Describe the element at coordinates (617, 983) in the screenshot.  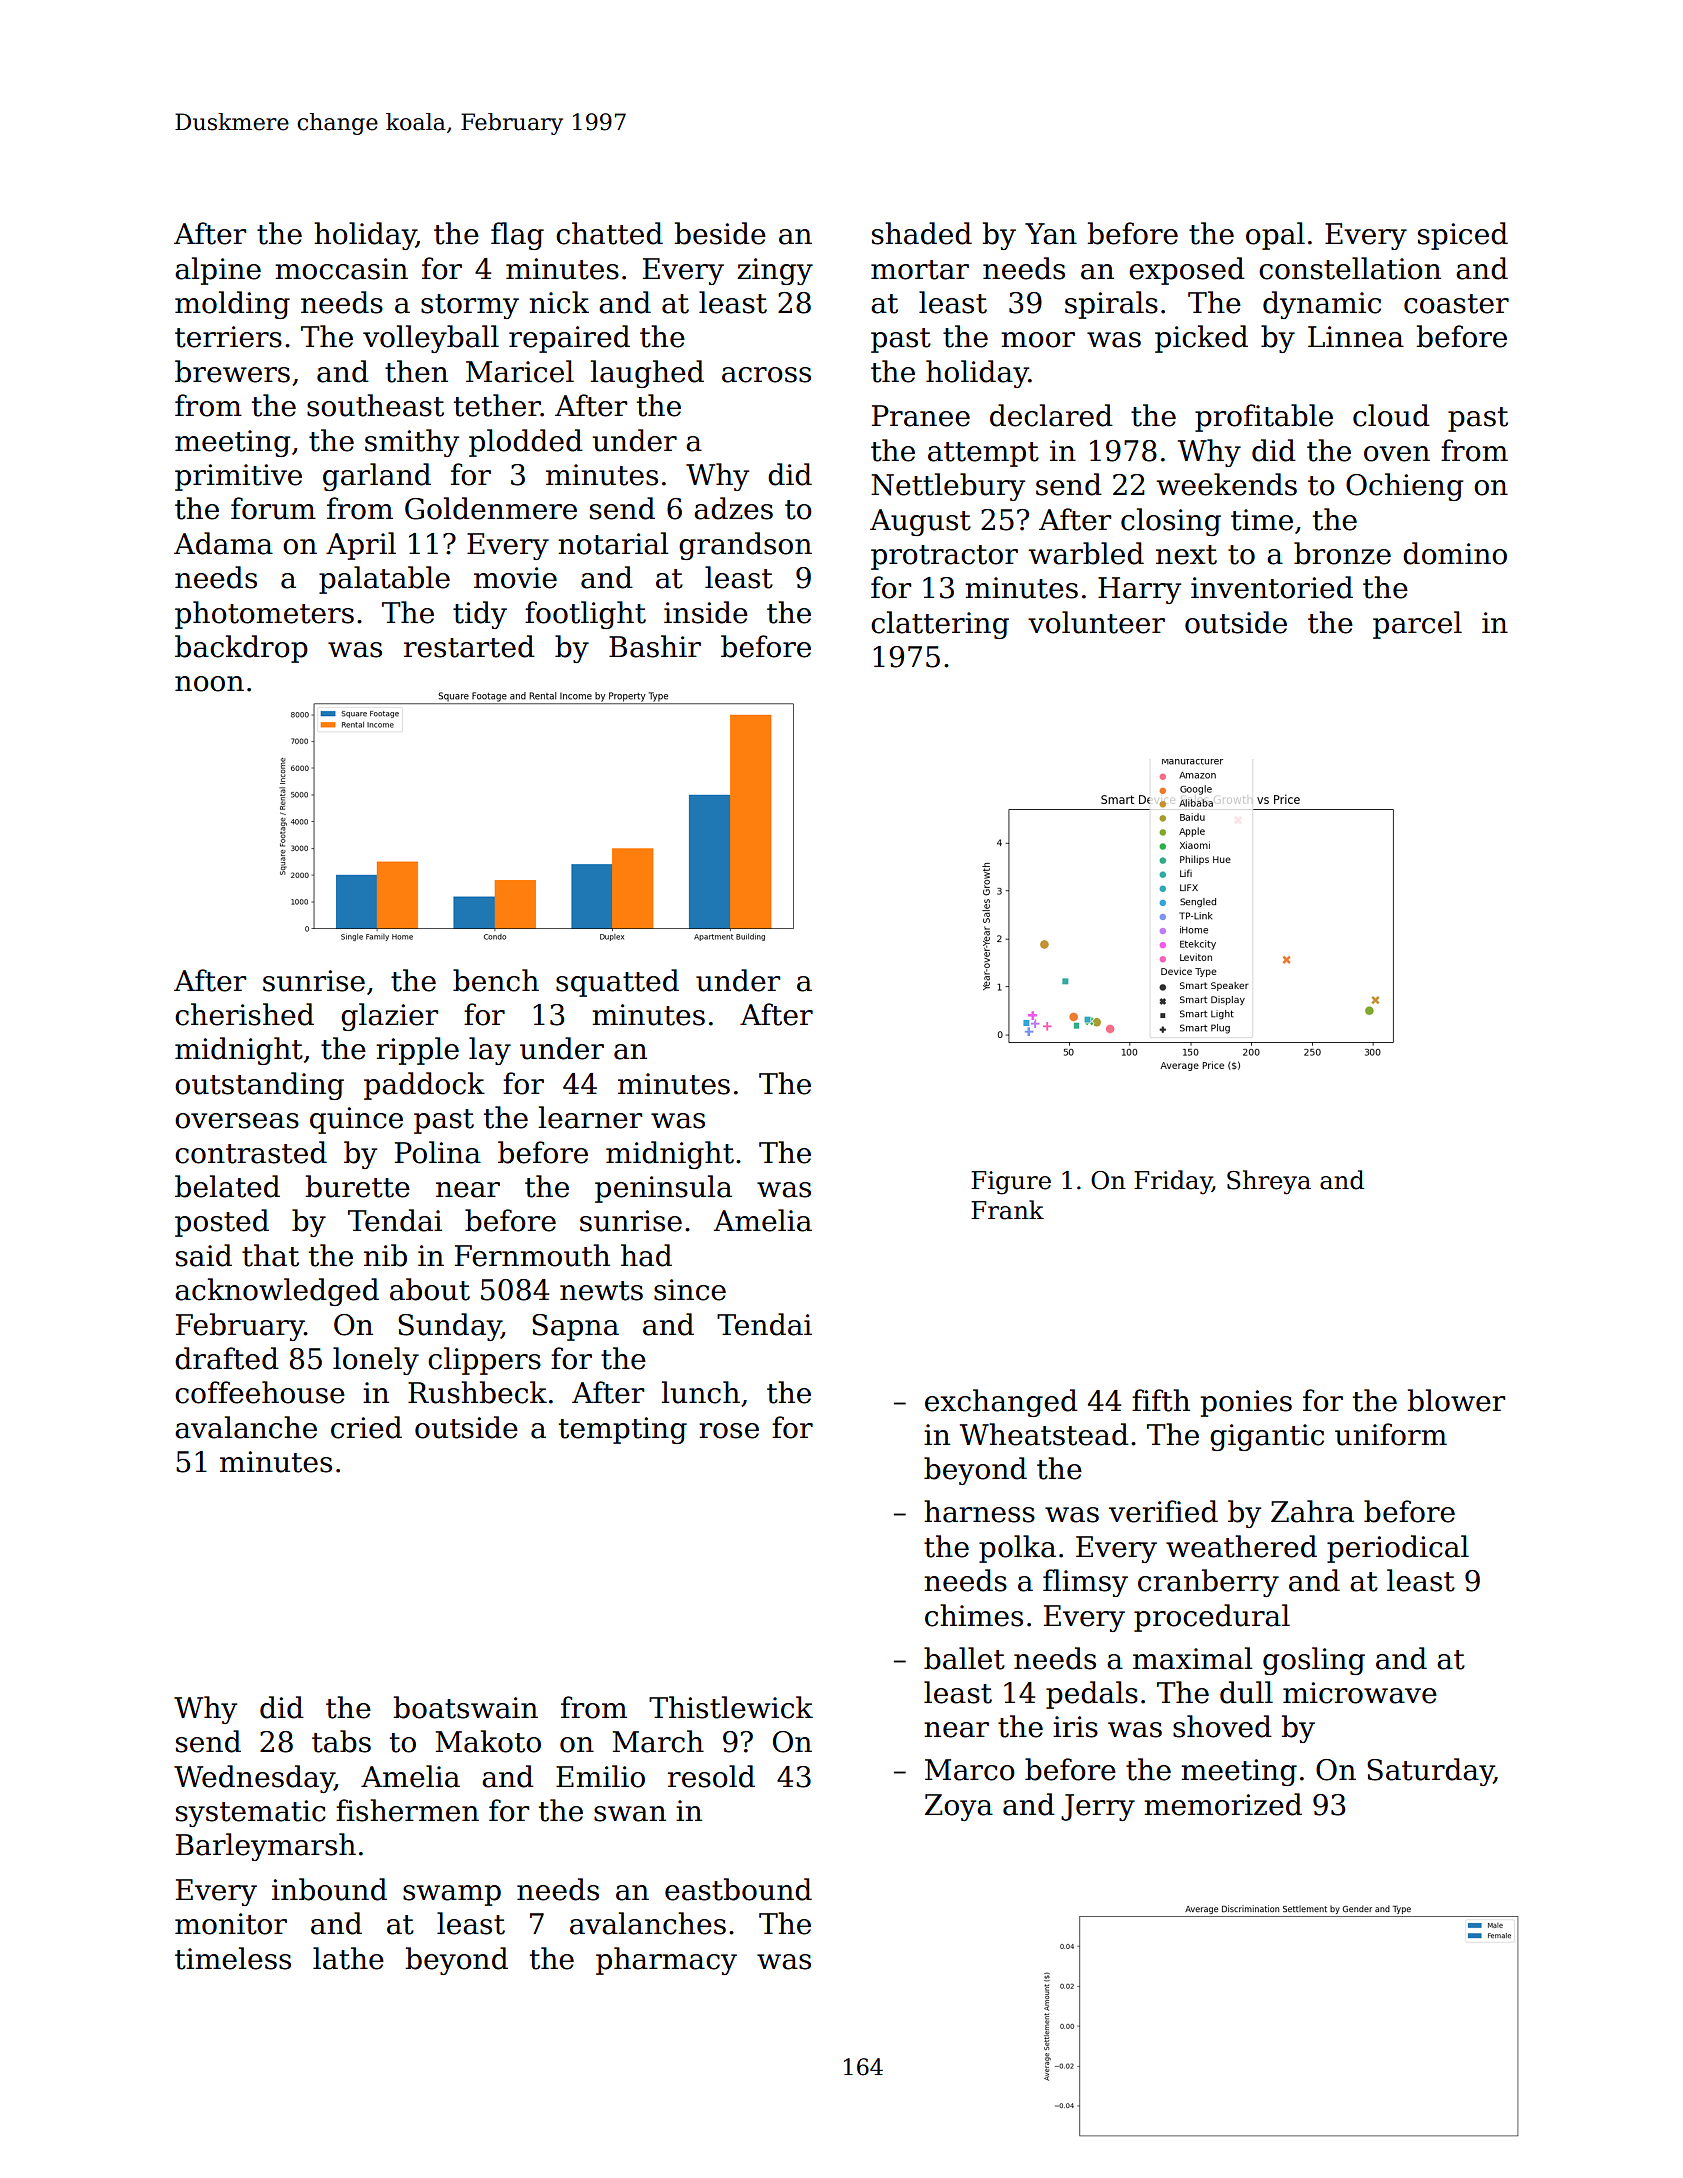
I see `squatted` at that location.
